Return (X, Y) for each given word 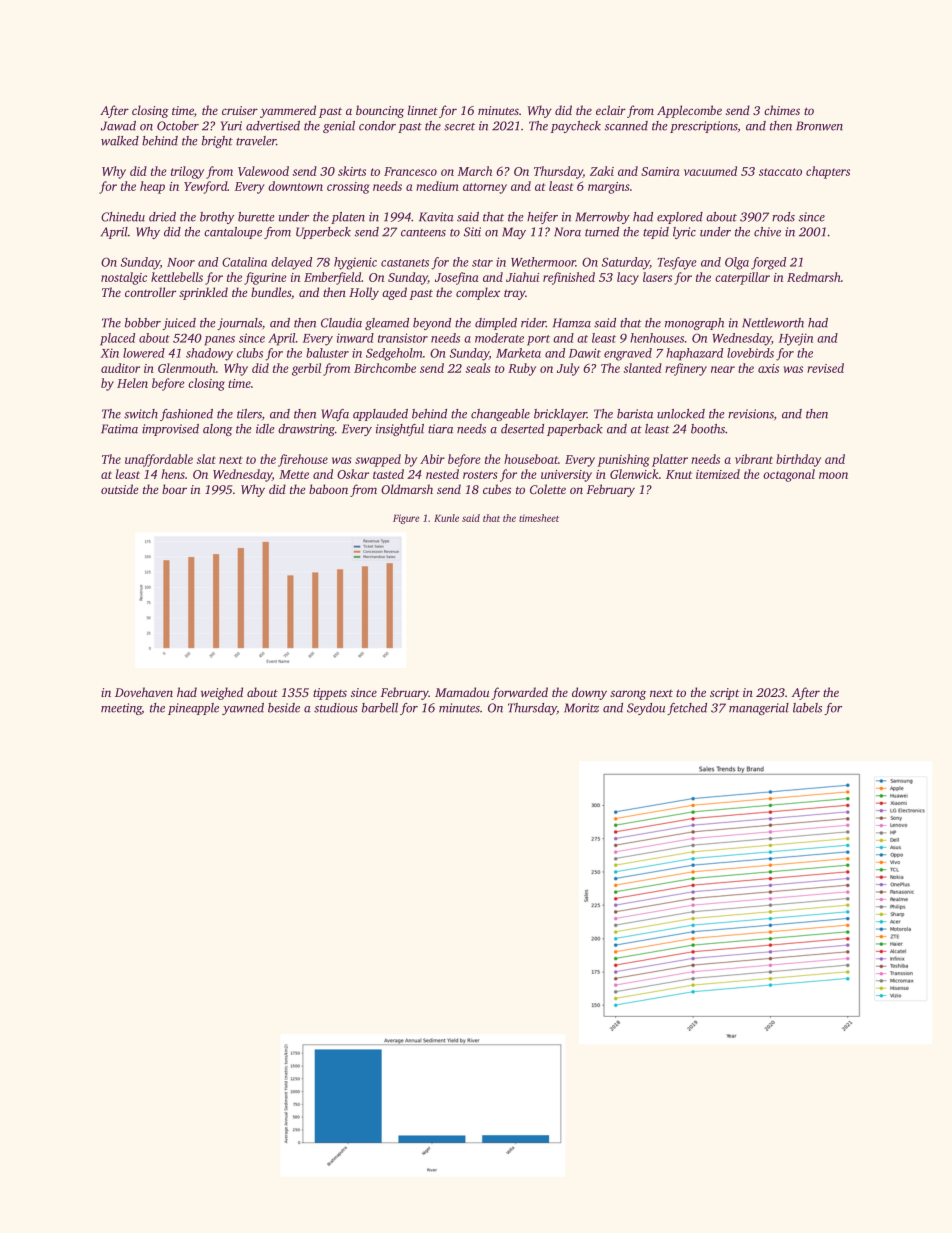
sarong (628, 695)
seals (478, 368)
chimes (782, 110)
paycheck (576, 127)
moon (833, 475)
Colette (548, 489)
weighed (222, 693)
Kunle (446, 518)
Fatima (119, 429)
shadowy (209, 354)
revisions (751, 414)
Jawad (118, 126)
